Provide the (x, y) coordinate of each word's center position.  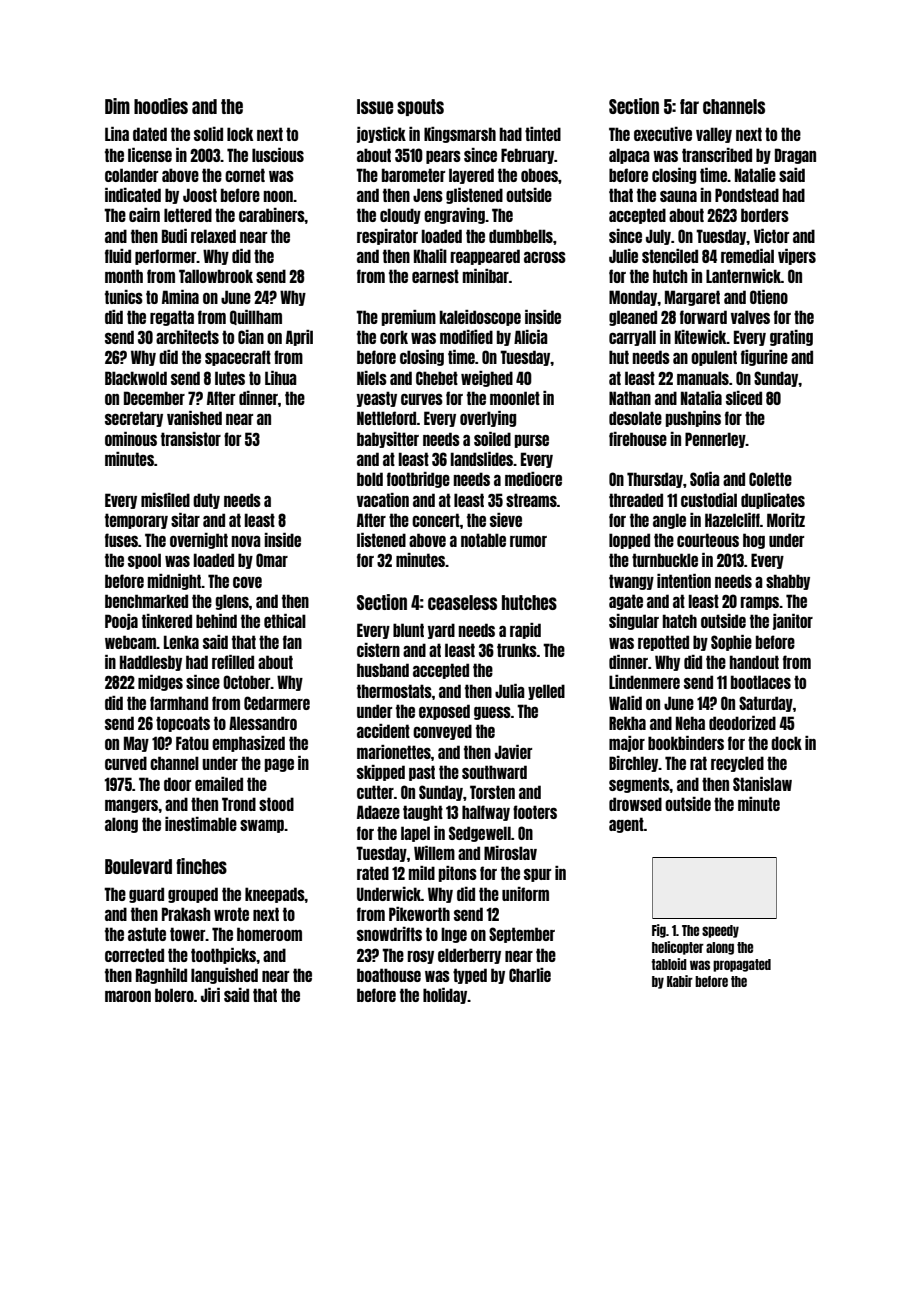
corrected (134, 955)
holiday (445, 996)
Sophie (731, 643)
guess (492, 713)
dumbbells (521, 236)
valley (714, 135)
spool (144, 561)
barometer (413, 175)
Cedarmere (277, 703)
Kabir (680, 981)
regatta (172, 318)
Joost (200, 195)
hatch (680, 621)
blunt (408, 630)
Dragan (795, 156)
